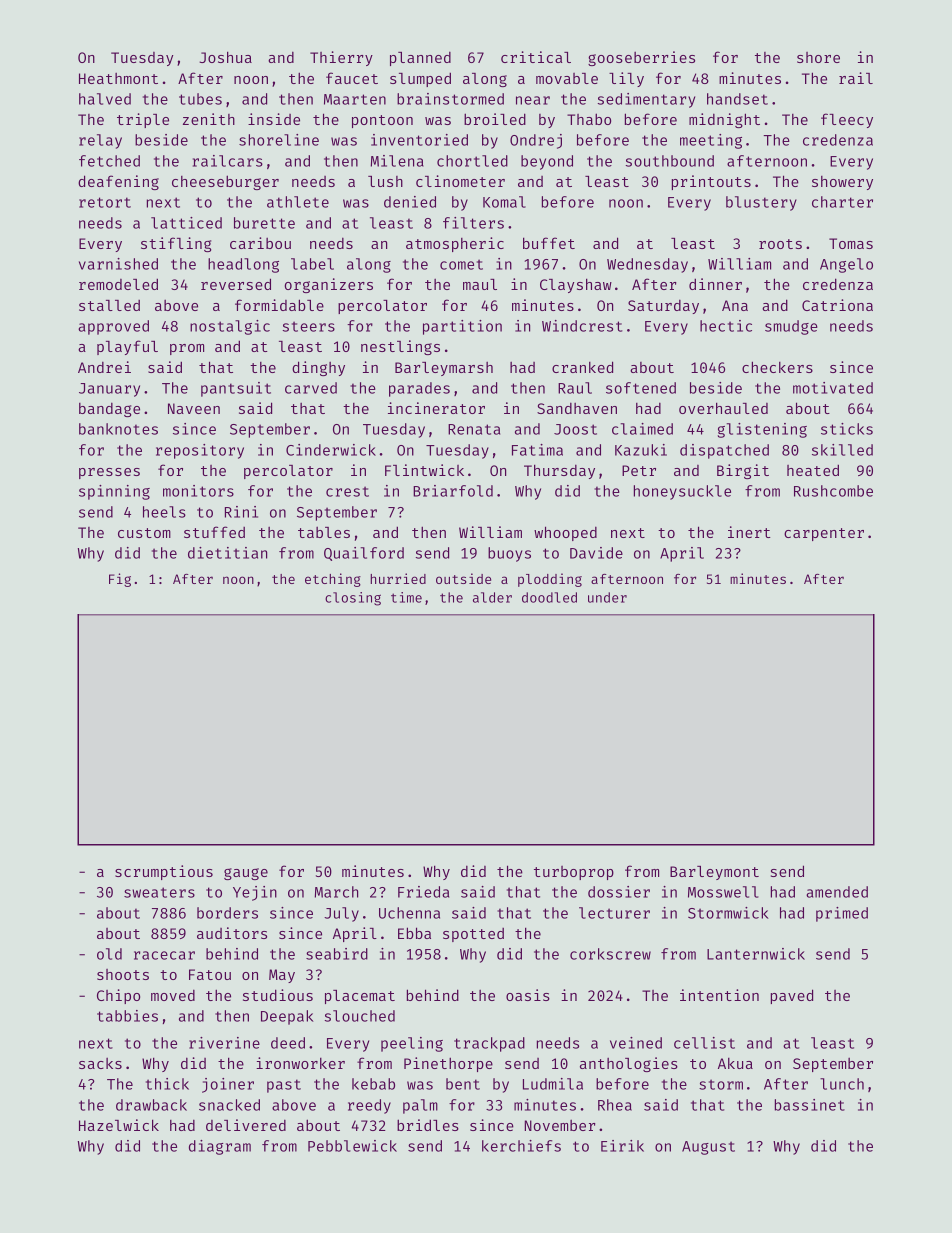 This screenshot has height=1233, width=952. Describe the element at coordinates (210, 974) in the screenshot. I see `Fatou` at that location.
